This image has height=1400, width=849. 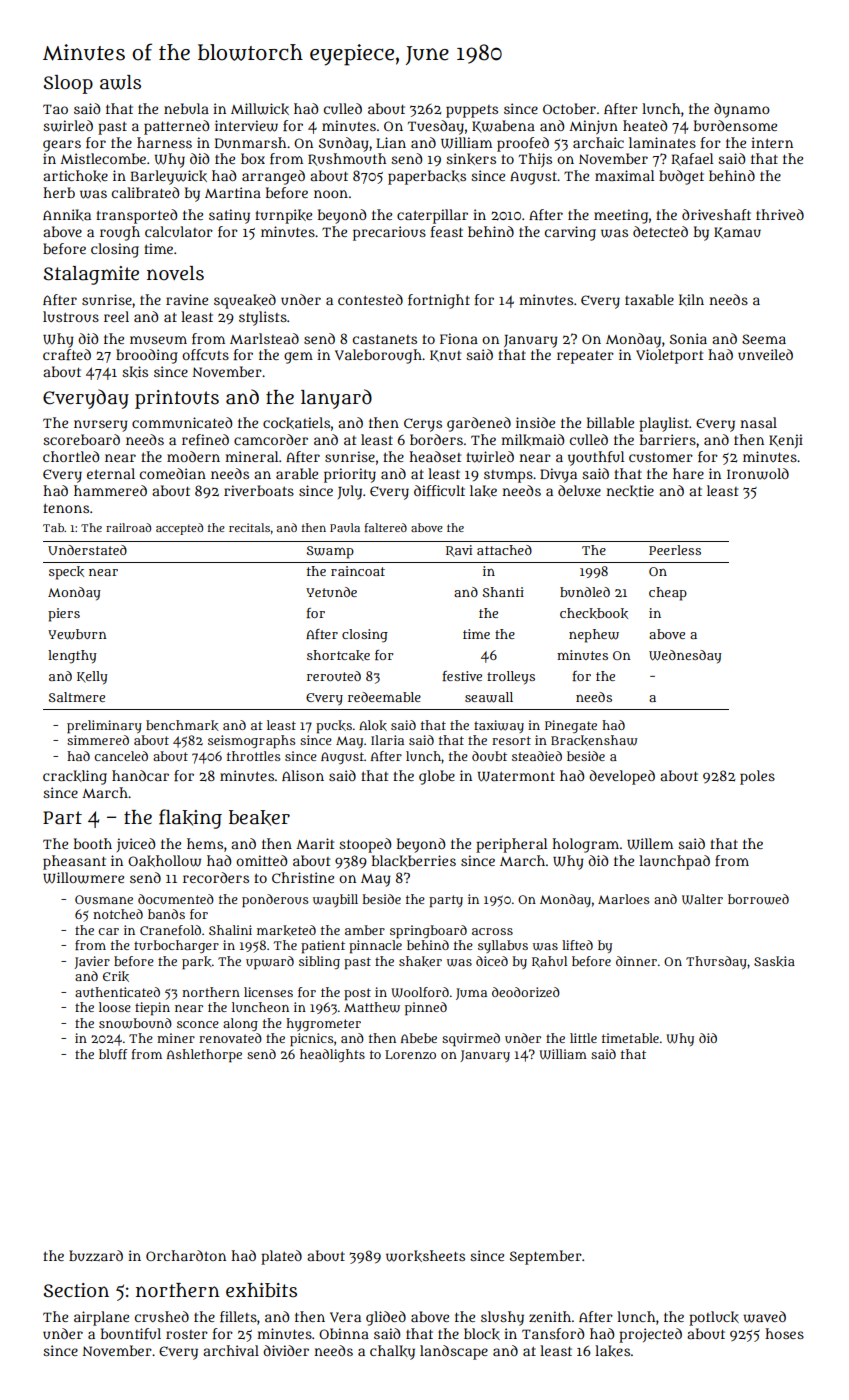 What do you see at coordinates (508, 476) in the image?
I see `stumps` at bounding box center [508, 476].
